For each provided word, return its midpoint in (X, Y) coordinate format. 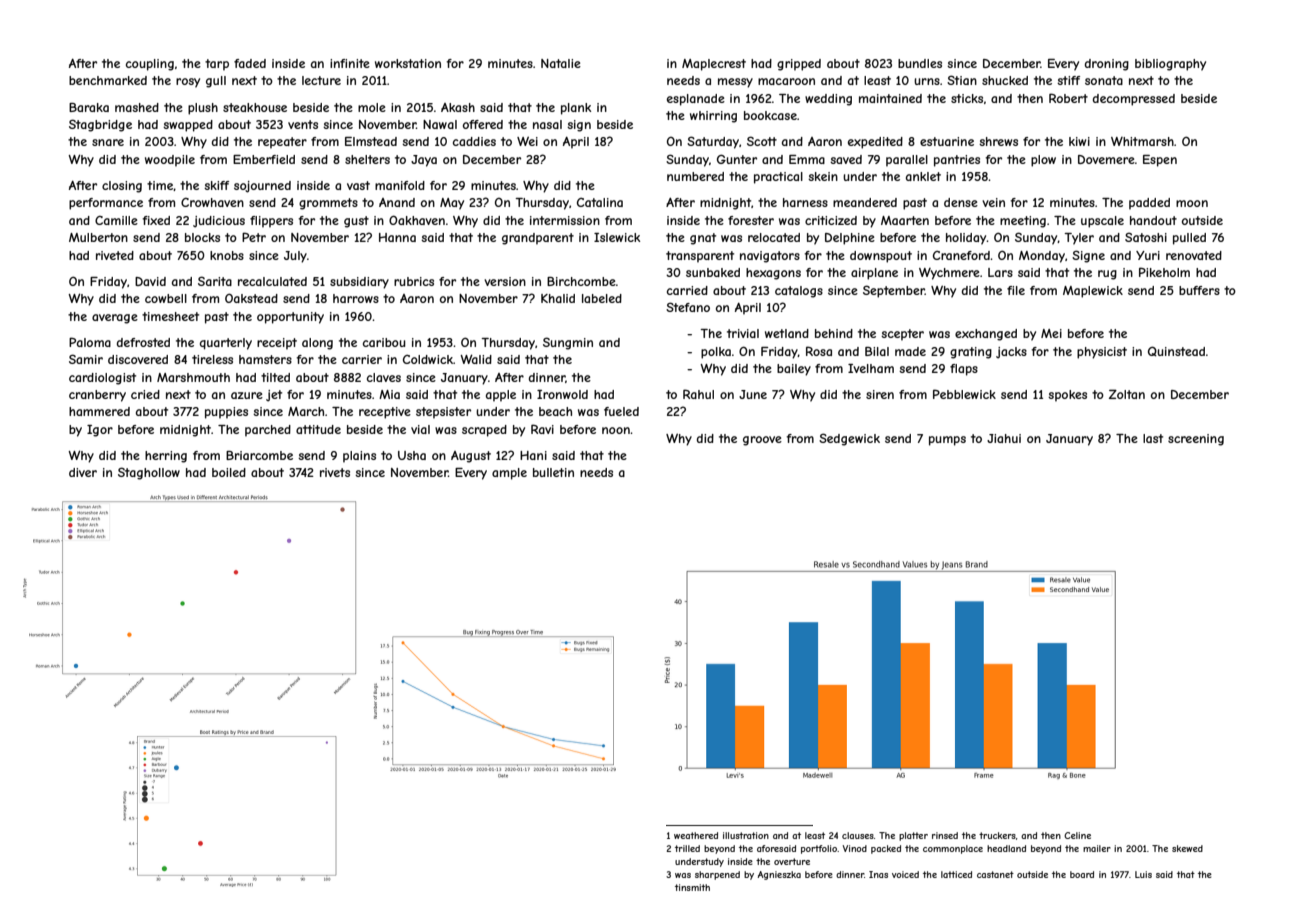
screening (1196, 440)
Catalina (600, 202)
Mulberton (98, 237)
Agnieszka (779, 875)
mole (372, 107)
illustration (746, 835)
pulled (1189, 239)
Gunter (737, 159)
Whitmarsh (1142, 141)
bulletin (553, 472)
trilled (687, 848)
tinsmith (692, 887)
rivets (335, 472)
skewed (1187, 848)
